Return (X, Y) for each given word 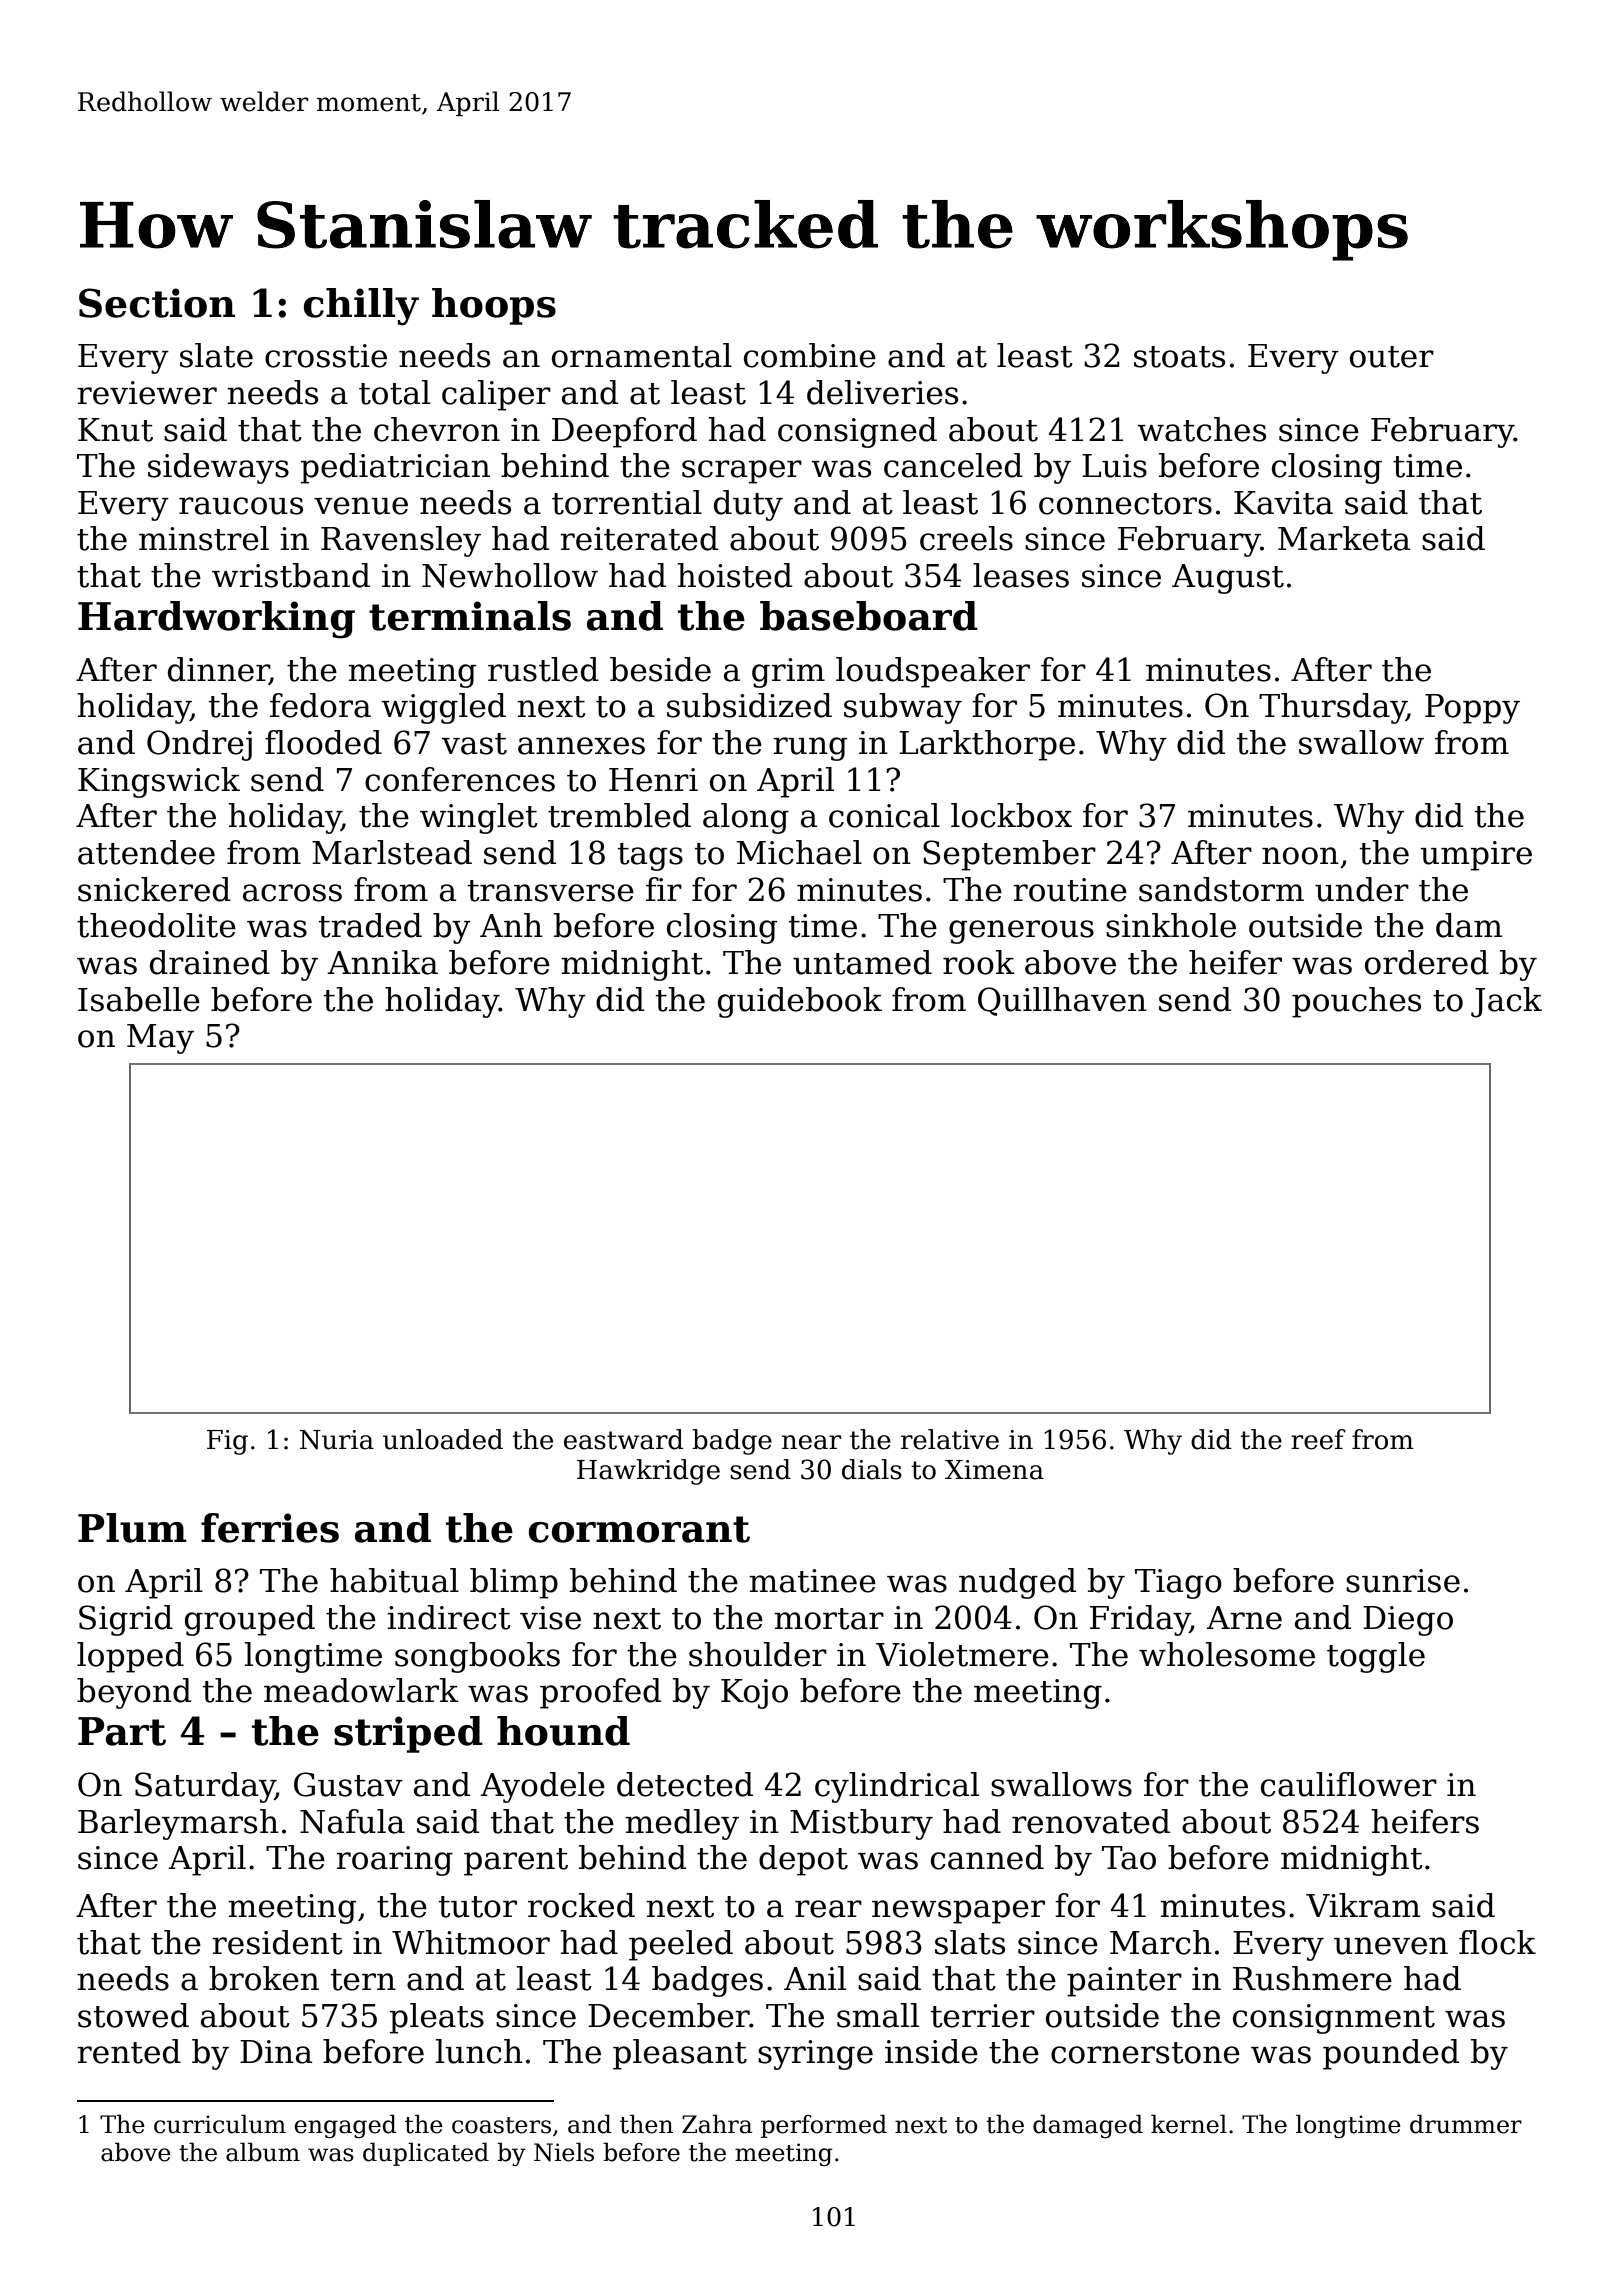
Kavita (1283, 503)
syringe (815, 2055)
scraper (742, 472)
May (160, 1039)
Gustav (348, 1784)
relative (950, 1439)
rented (129, 2051)
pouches (1356, 1002)
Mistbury (861, 1824)
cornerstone (1145, 2053)
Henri (653, 780)
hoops (494, 306)
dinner (218, 670)
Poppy (1472, 709)
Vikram (1363, 1905)
